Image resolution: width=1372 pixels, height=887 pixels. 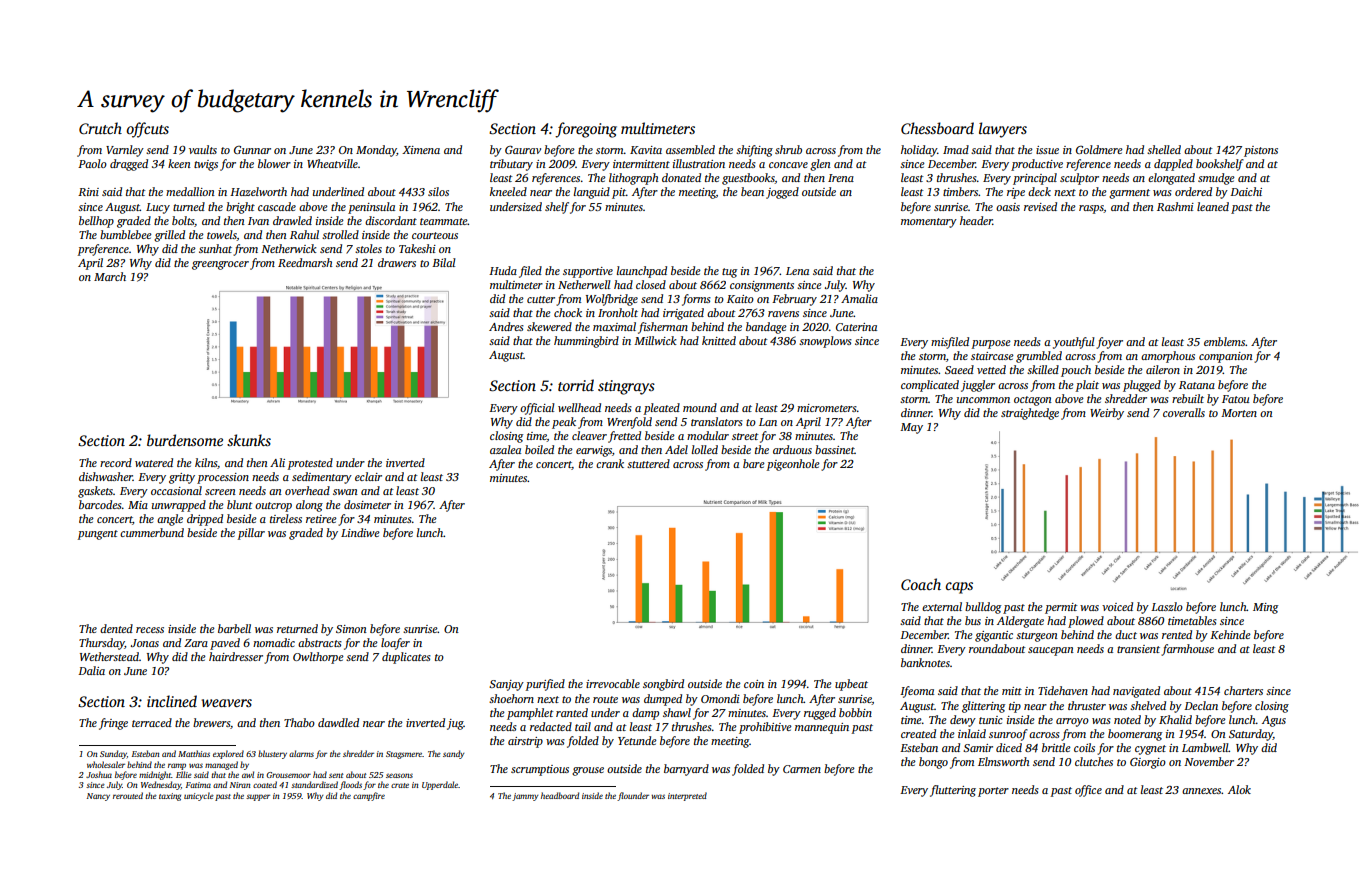 I want to click on Crutch, so click(x=100, y=128).
